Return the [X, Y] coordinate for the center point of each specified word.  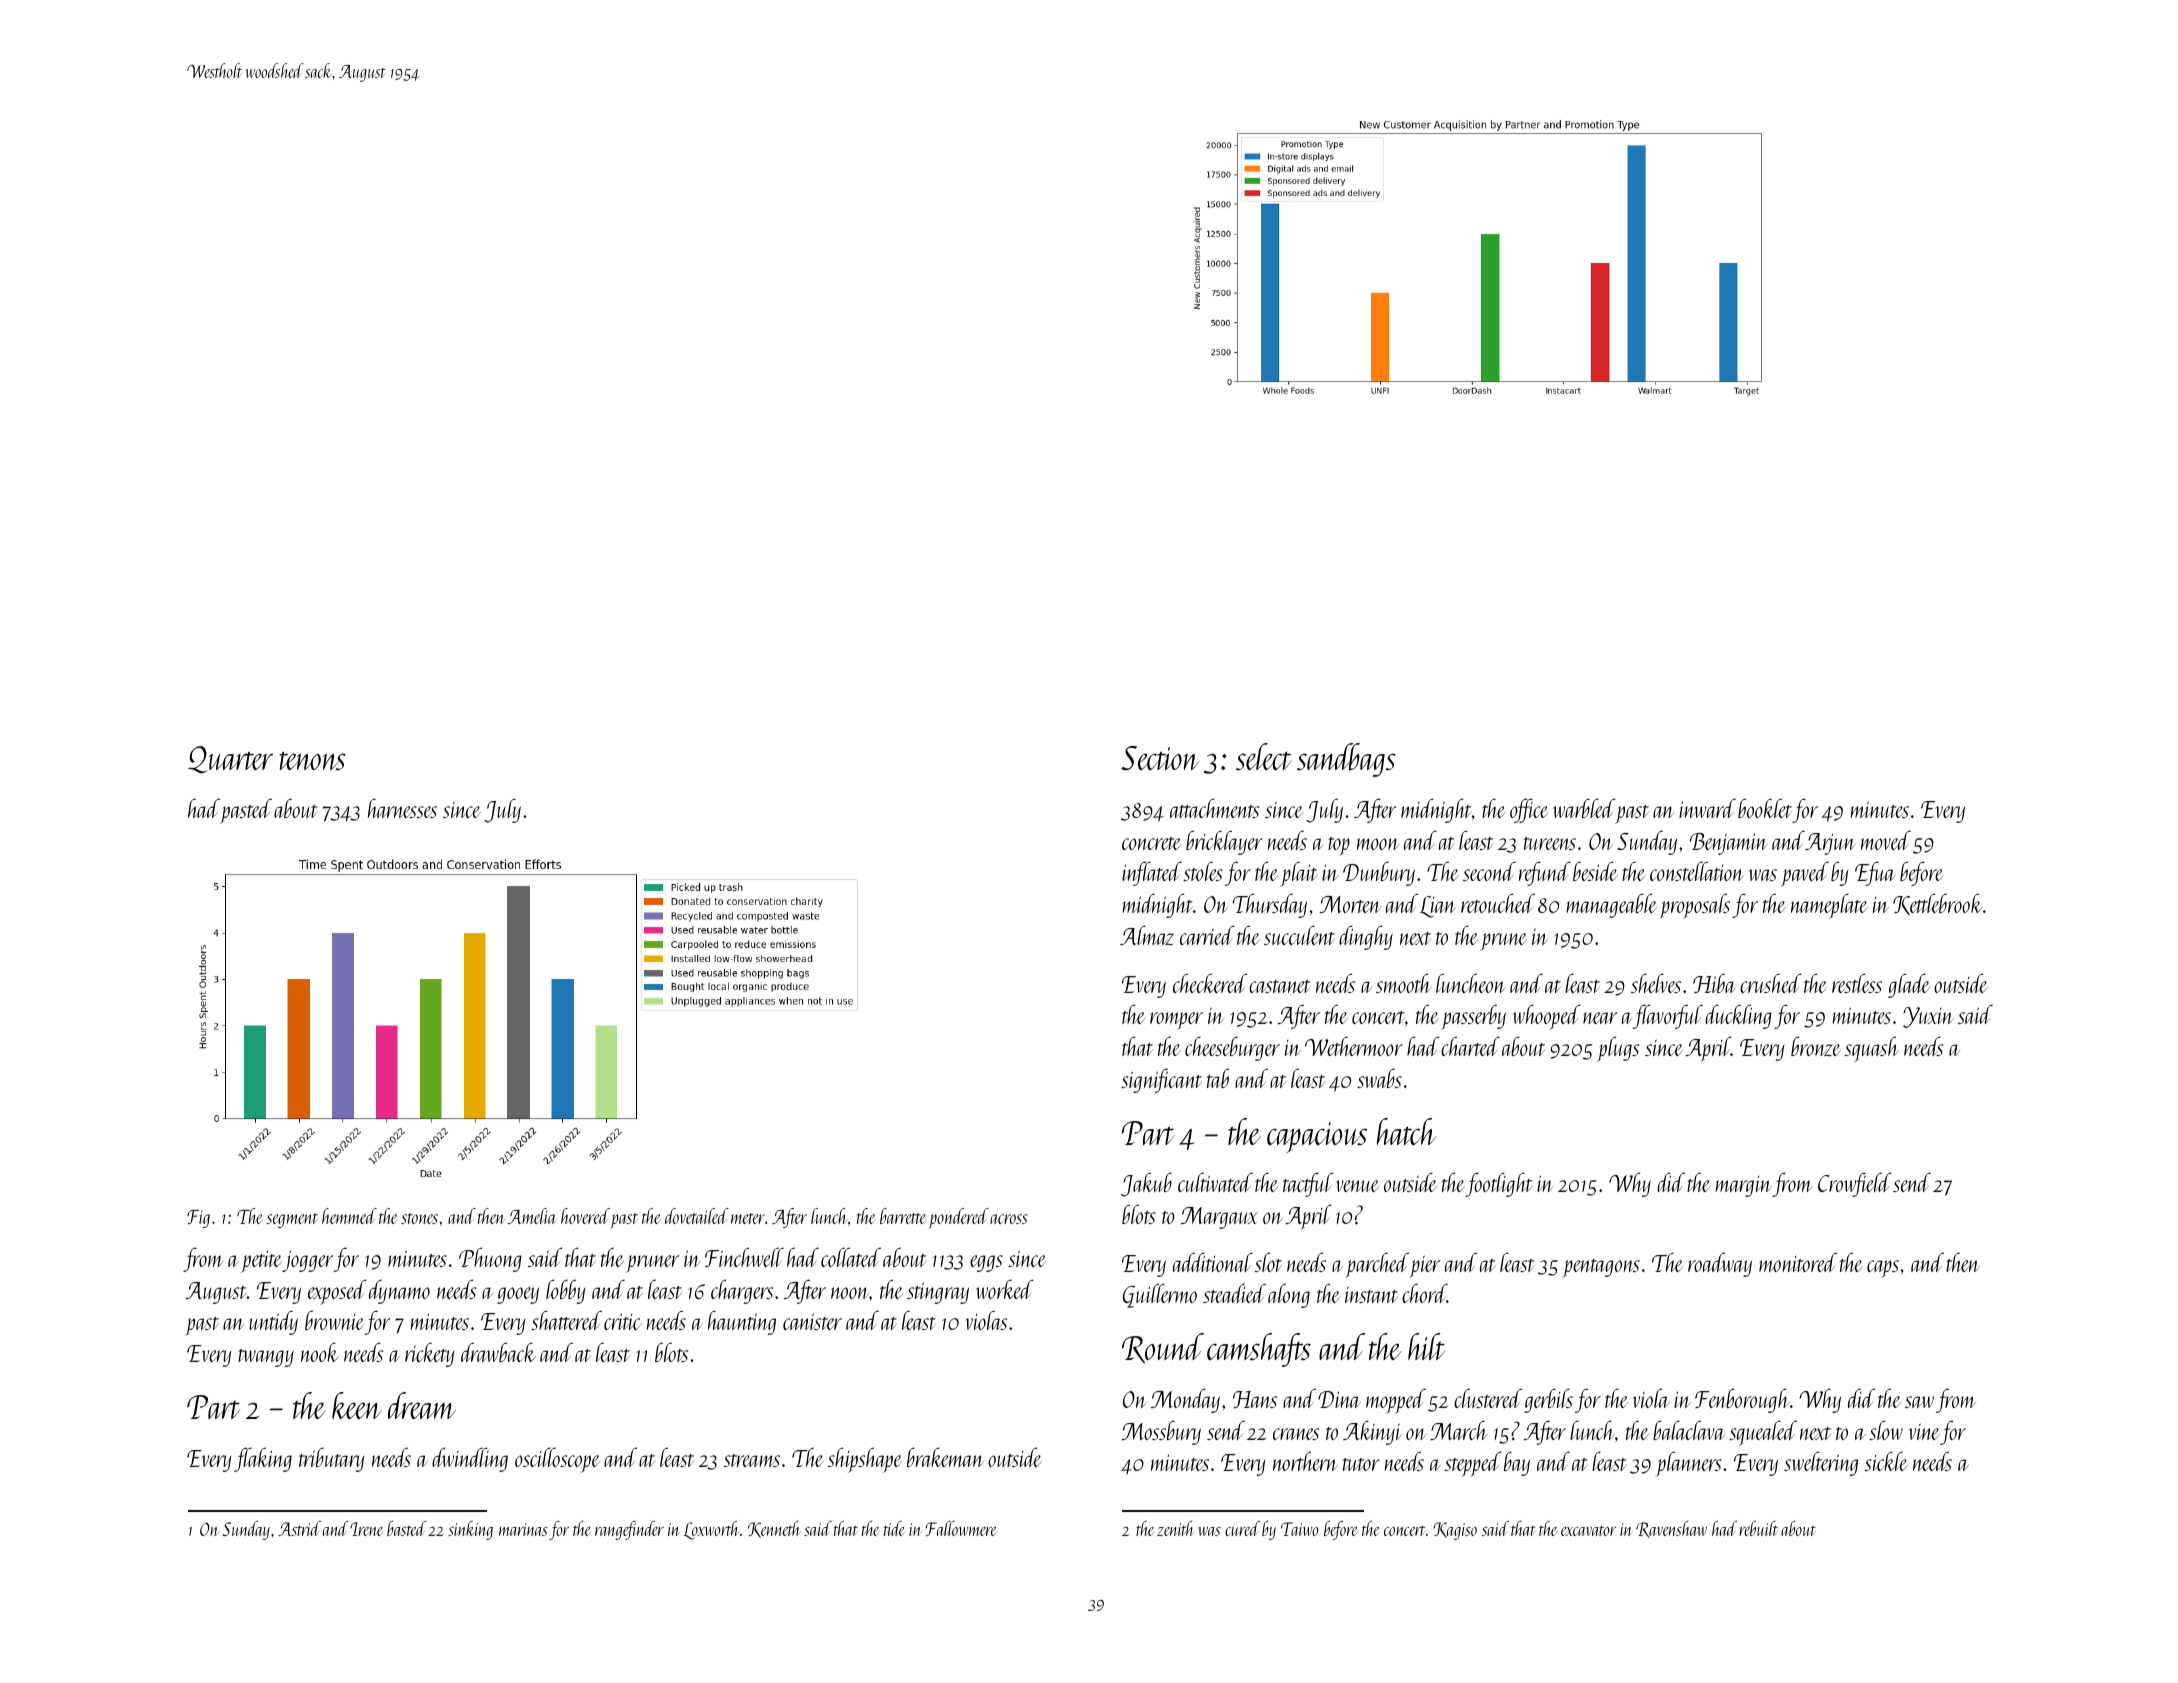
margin [1743, 1186]
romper [1176, 1021]
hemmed [349, 1216]
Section [1160, 758]
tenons [312, 760]
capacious [1317, 1137]
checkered [1210, 983]
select [1264, 756]
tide [894, 1528]
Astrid [299, 1528]
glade [1909, 985]
